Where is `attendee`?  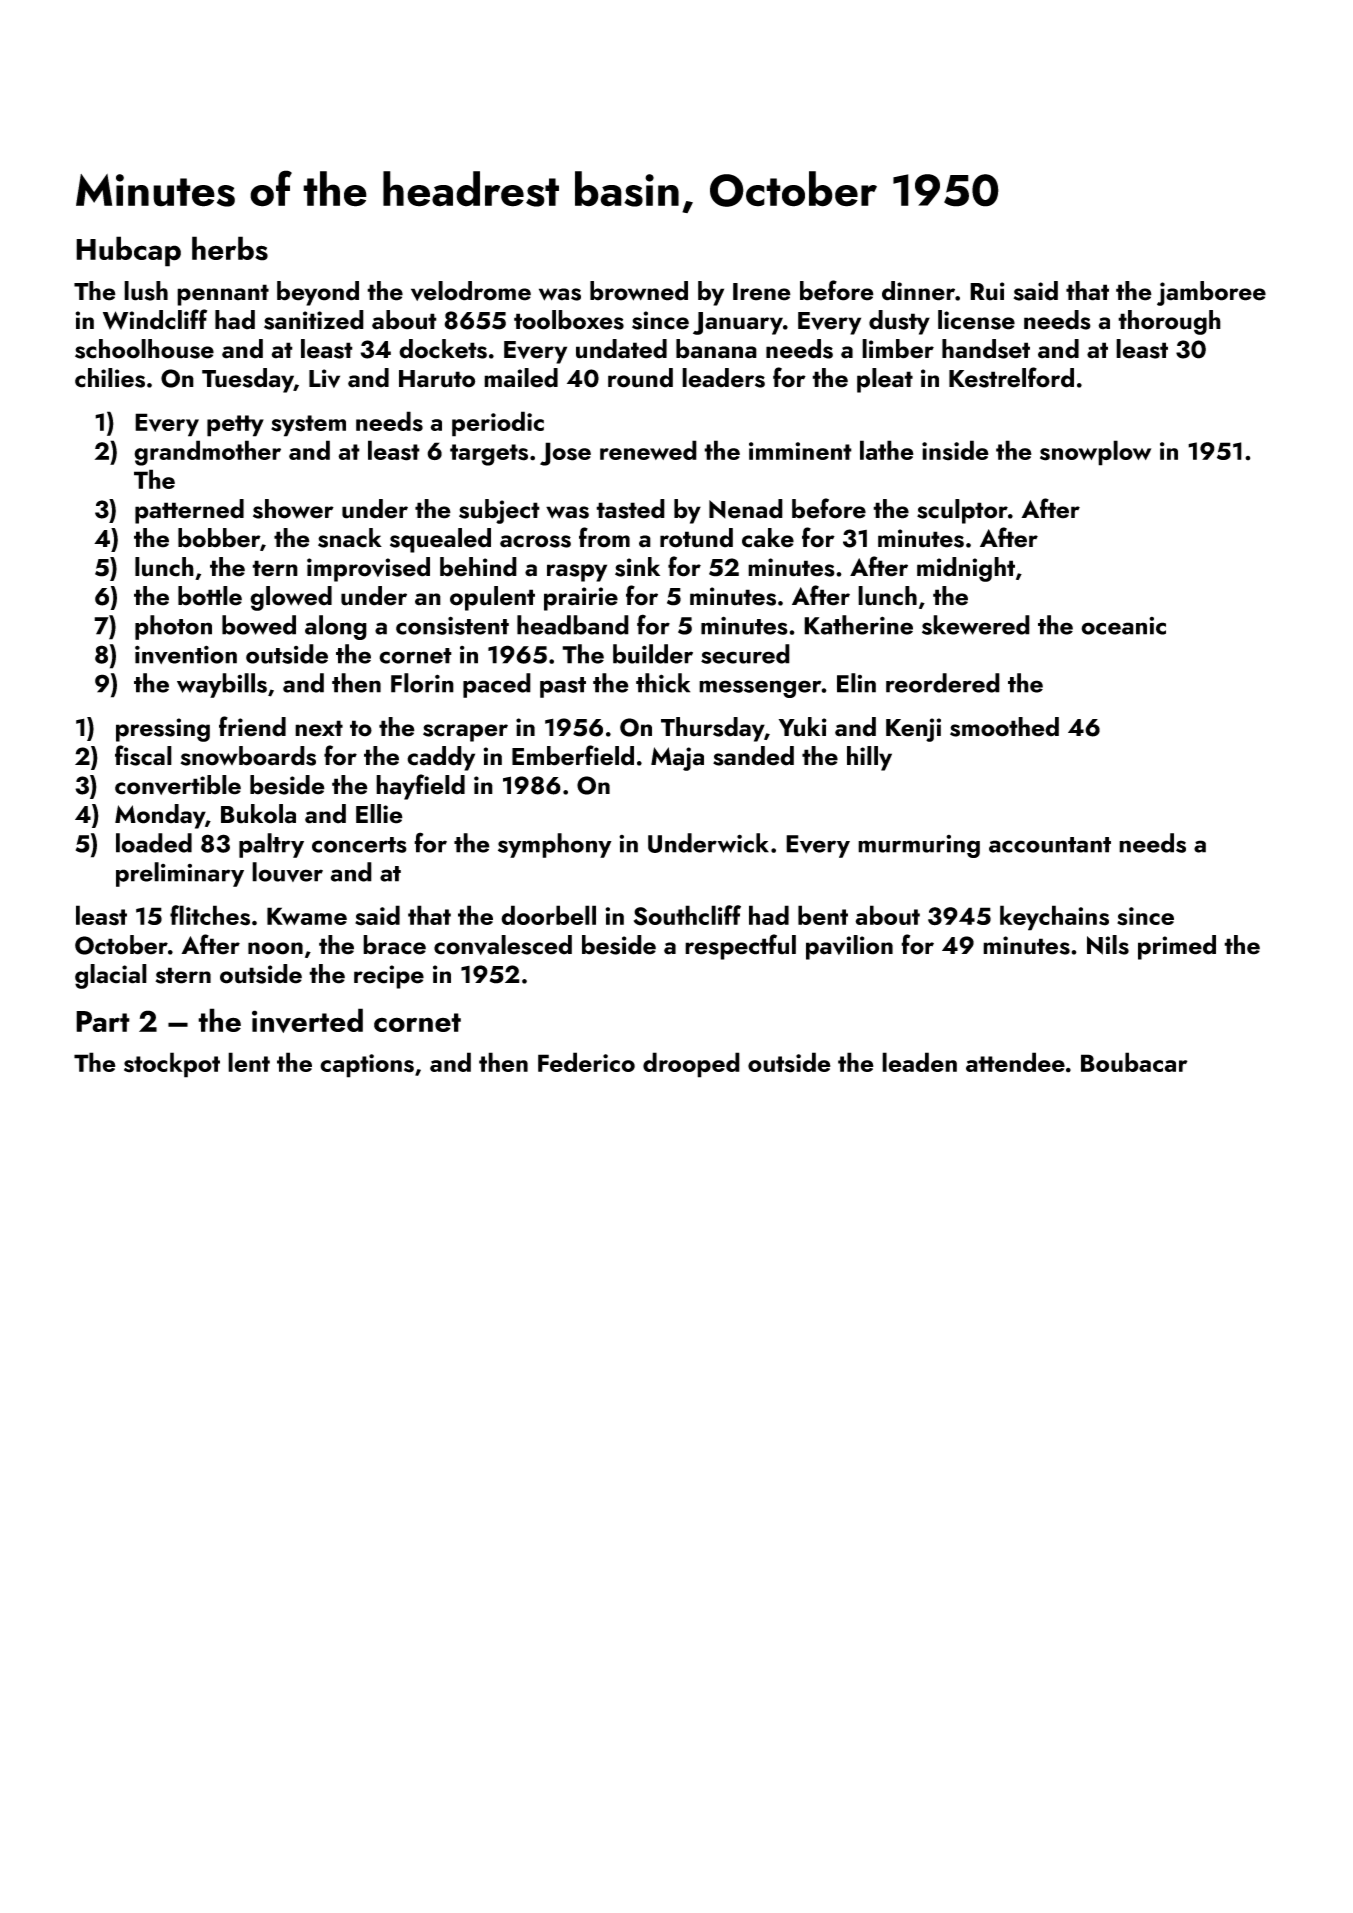
attendee is located at coordinates (1015, 1062).
